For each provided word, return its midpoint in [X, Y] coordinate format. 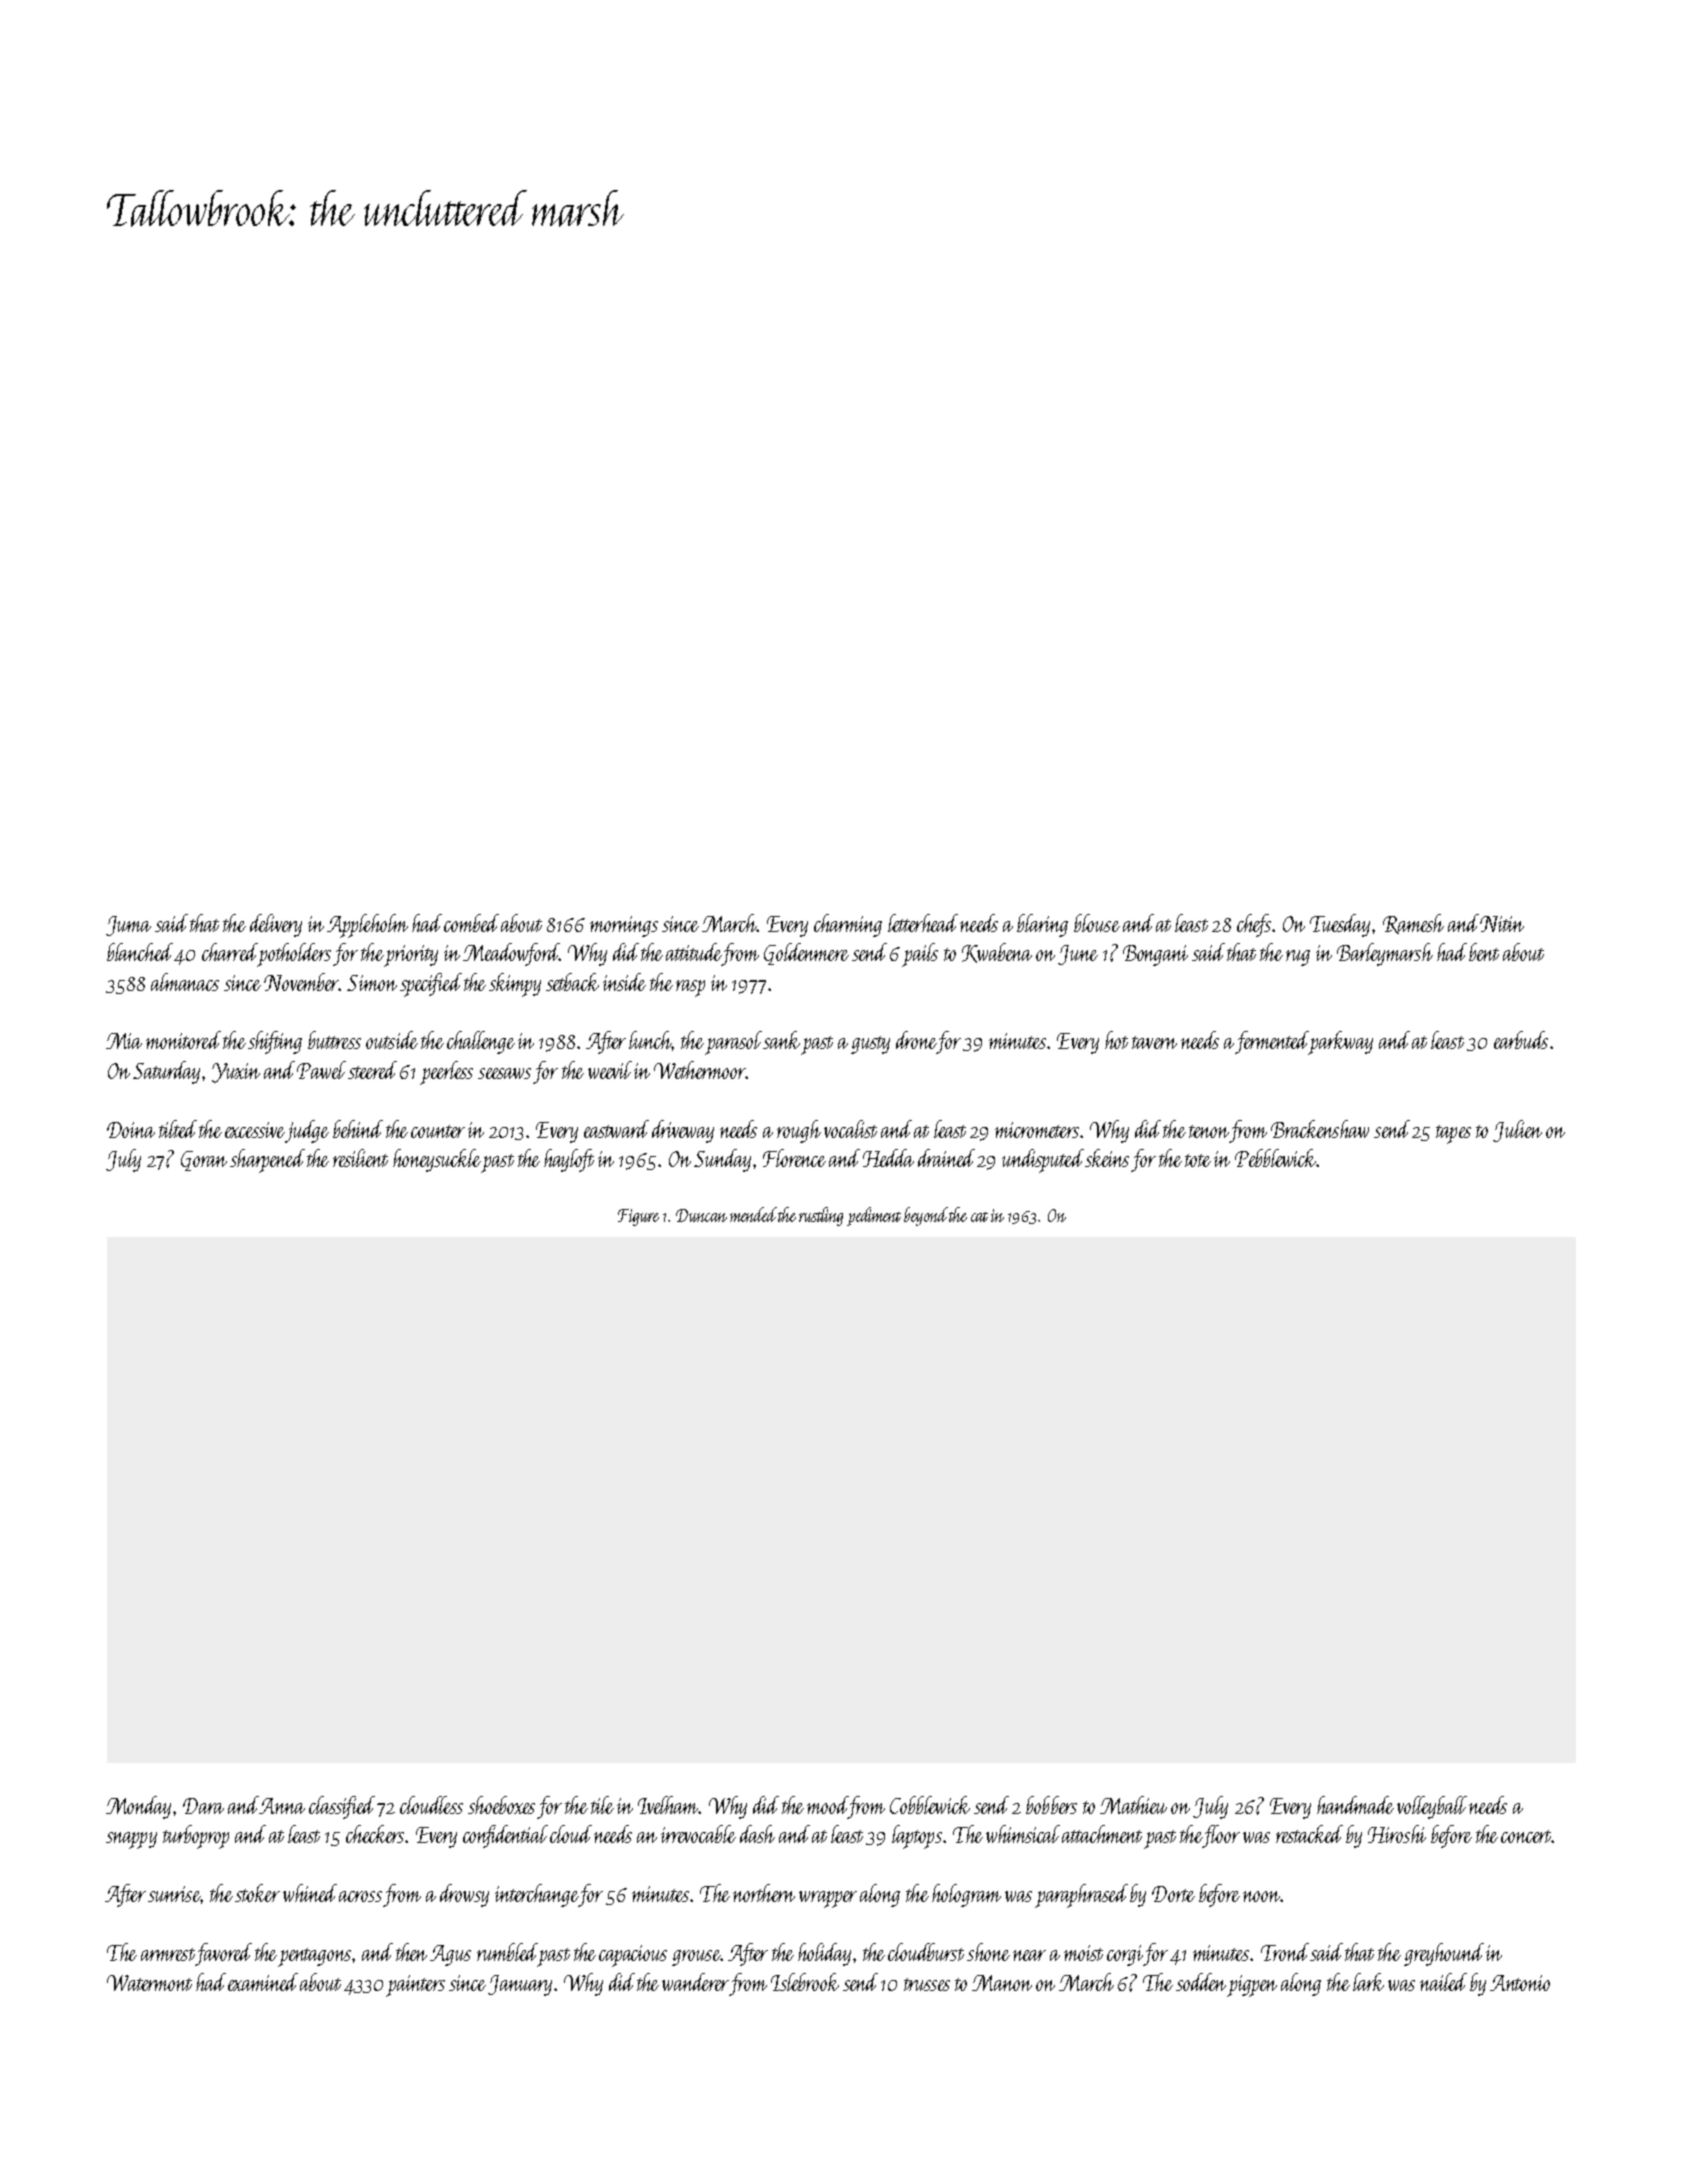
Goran [204, 1161]
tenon [1209, 1131]
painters [415, 1986]
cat [979, 1217]
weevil [610, 1070]
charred [230, 952]
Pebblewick [1276, 1158]
